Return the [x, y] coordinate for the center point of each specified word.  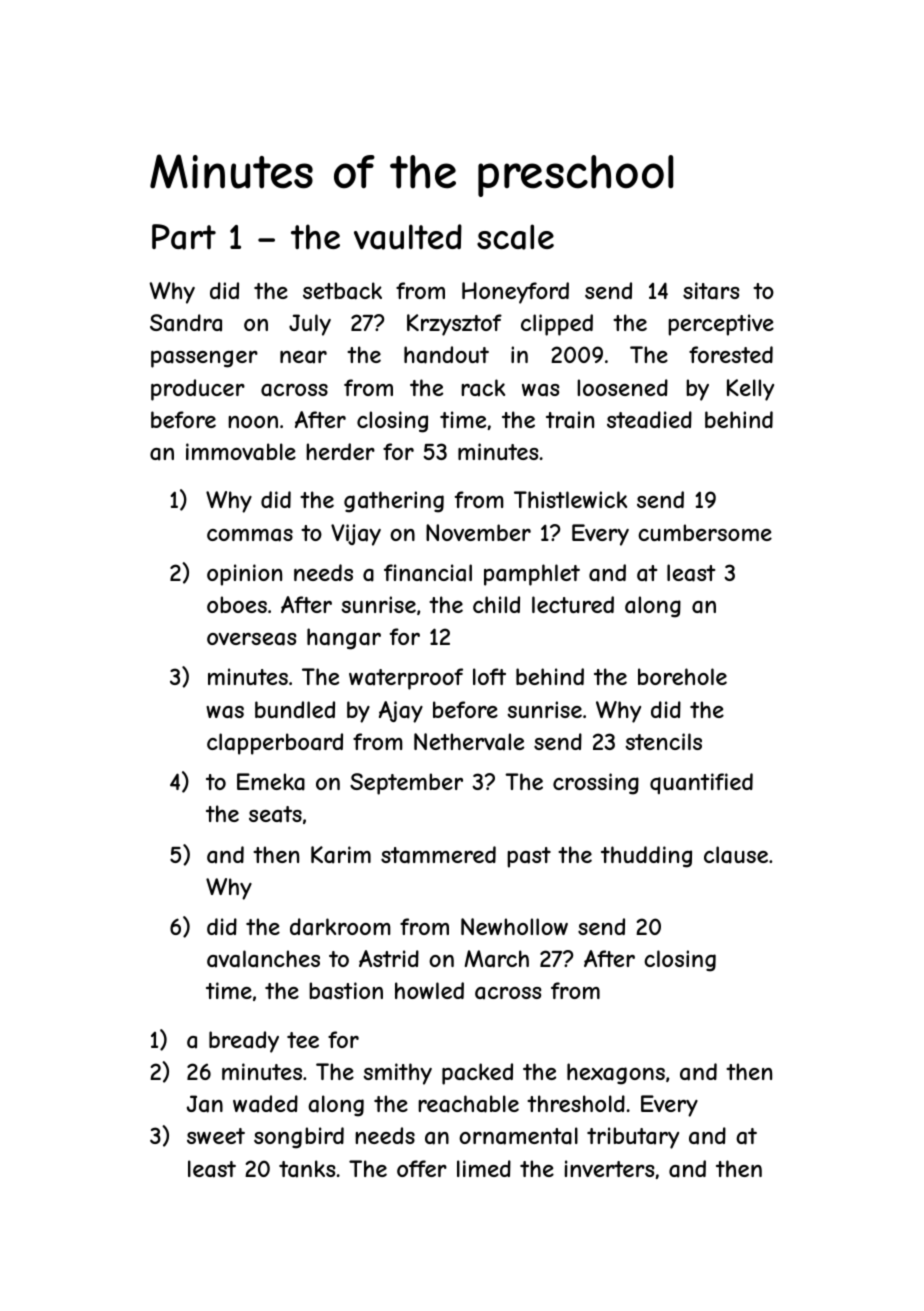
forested [731, 354]
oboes [237, 604]
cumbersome [705, 532]
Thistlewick [570, 499]
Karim [341, 855]
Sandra [186, 323]
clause [736, 855]
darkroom [340, 927]
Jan [205, 1104]
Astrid [389, 958]
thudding [646, 857]
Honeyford [515, 293]
